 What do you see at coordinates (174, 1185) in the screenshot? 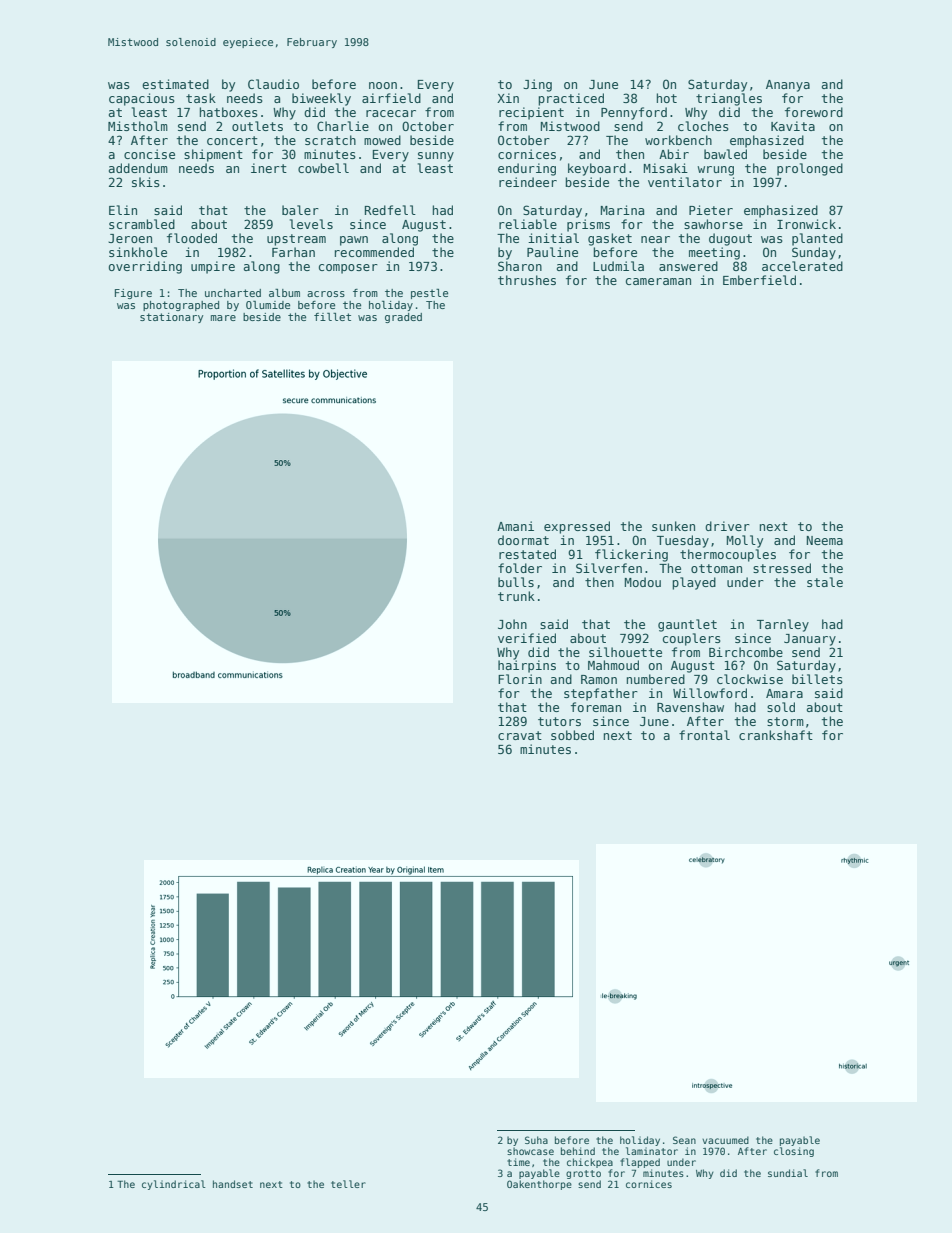
I see `cylindrical` at bounding box center [174, 1185].
